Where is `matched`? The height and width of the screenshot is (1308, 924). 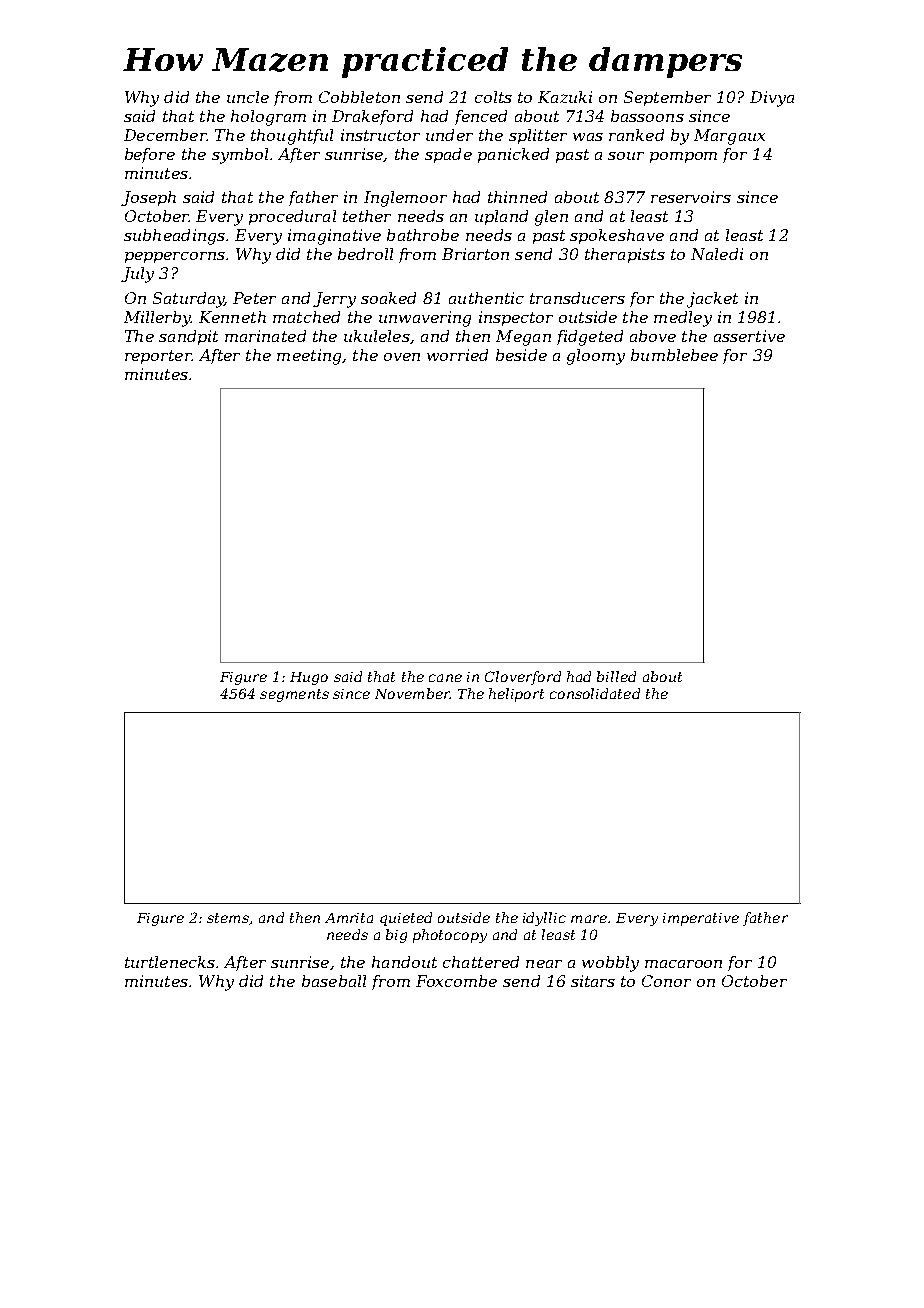 matched is located at coordinates (306, 317).
